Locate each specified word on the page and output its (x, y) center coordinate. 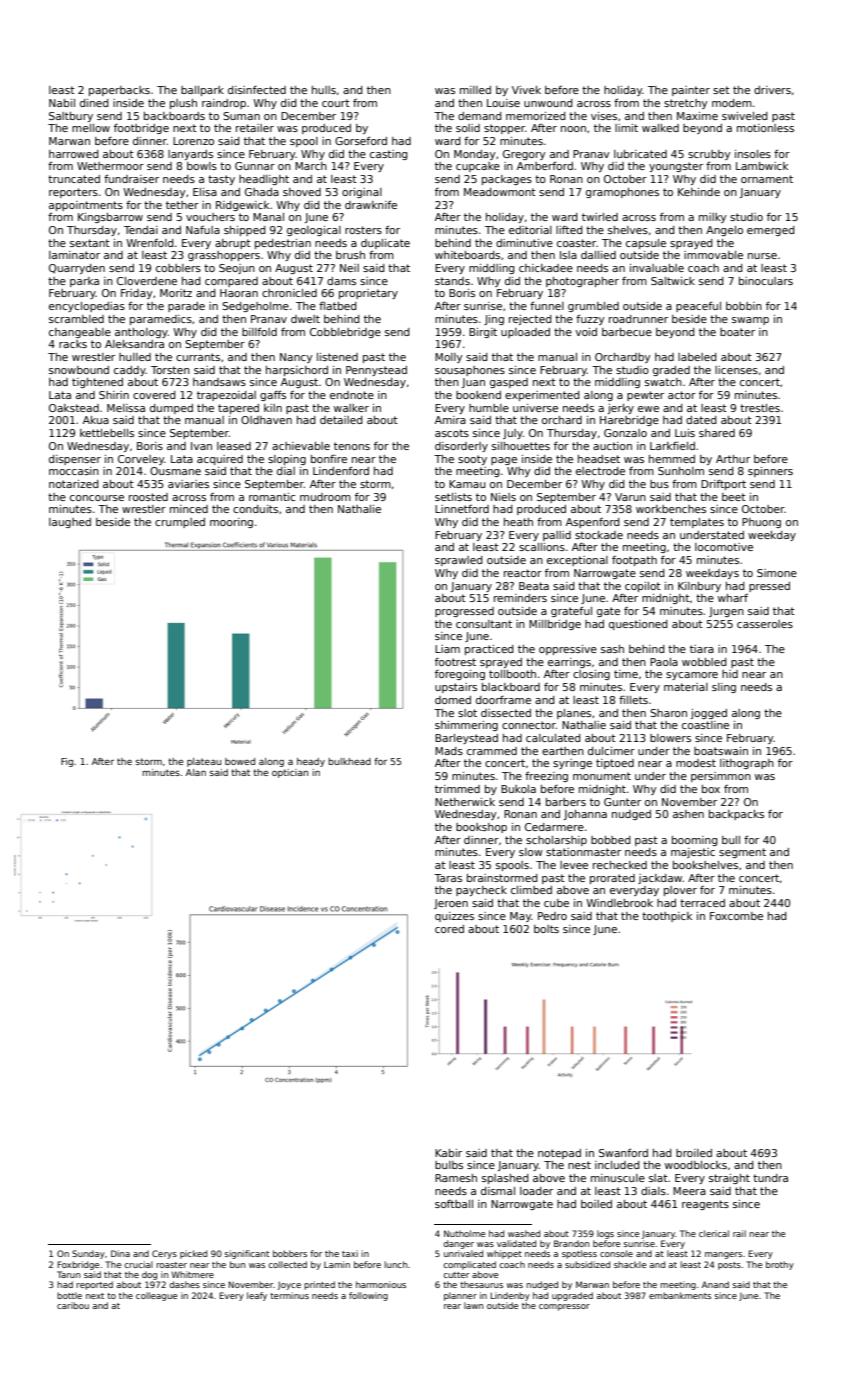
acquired (220, 460)
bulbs (449, 1165)
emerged (771, 231)
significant (247, 1254)
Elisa (205, 192)
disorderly (461, 447)
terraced (702, 903)
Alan (196, 772)
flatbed (338, 306)
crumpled (180, 523)
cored (449, 929)
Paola (664, 662)
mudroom (325, 497)
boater (737, 332)
